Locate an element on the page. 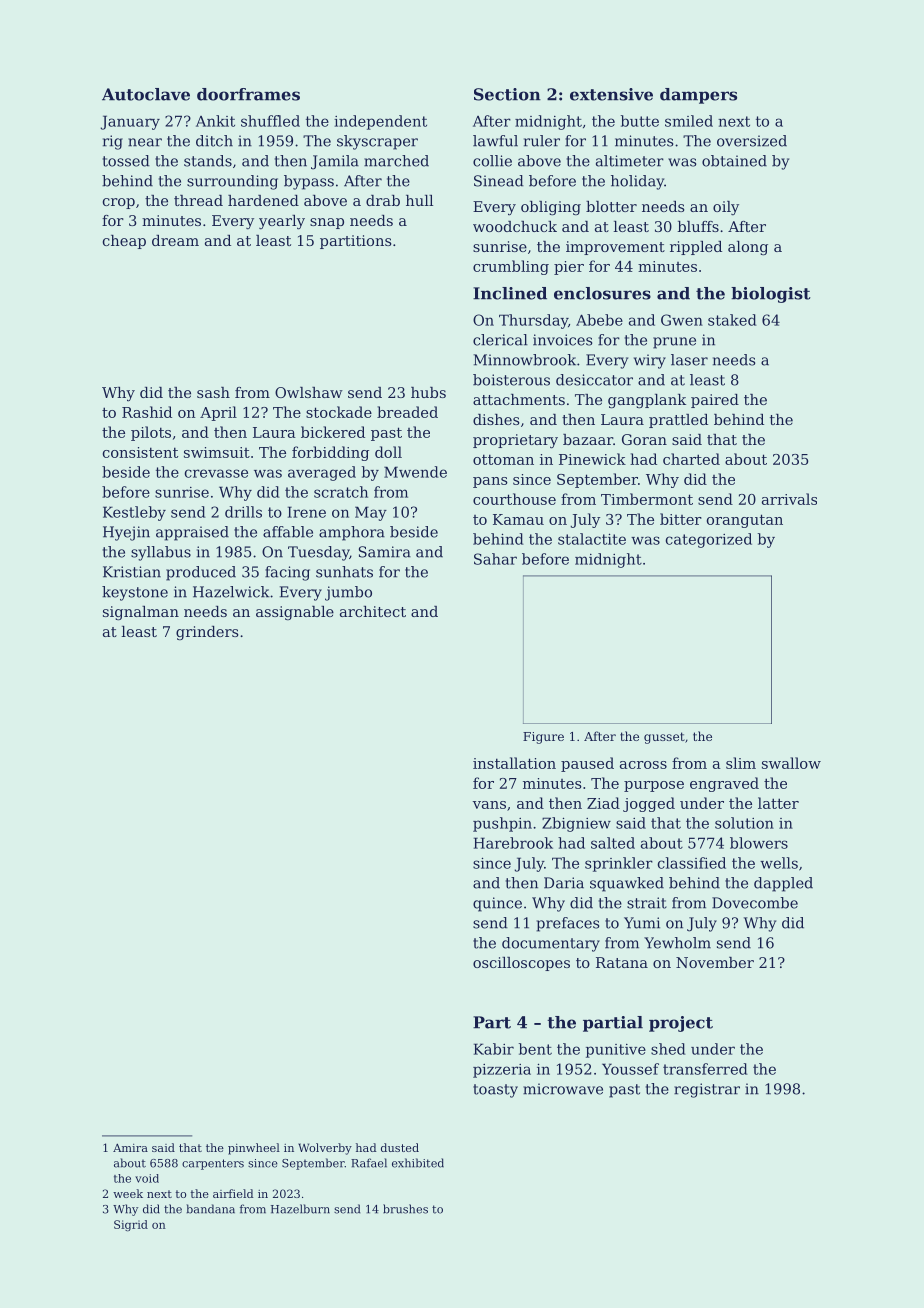  amphora is located at coordinates (352, 533).
